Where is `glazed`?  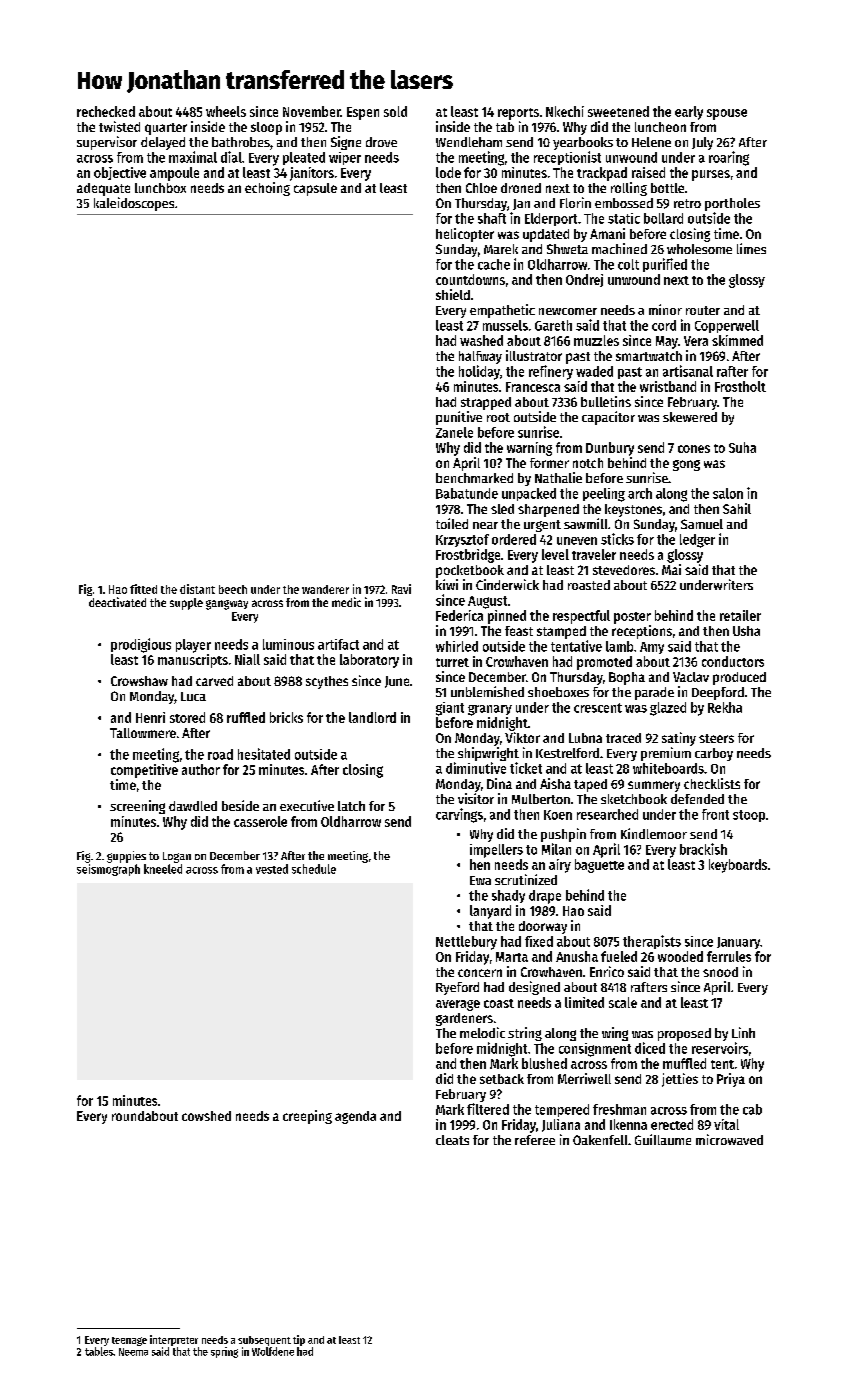
glazed is located at coordinates (668, 709).
